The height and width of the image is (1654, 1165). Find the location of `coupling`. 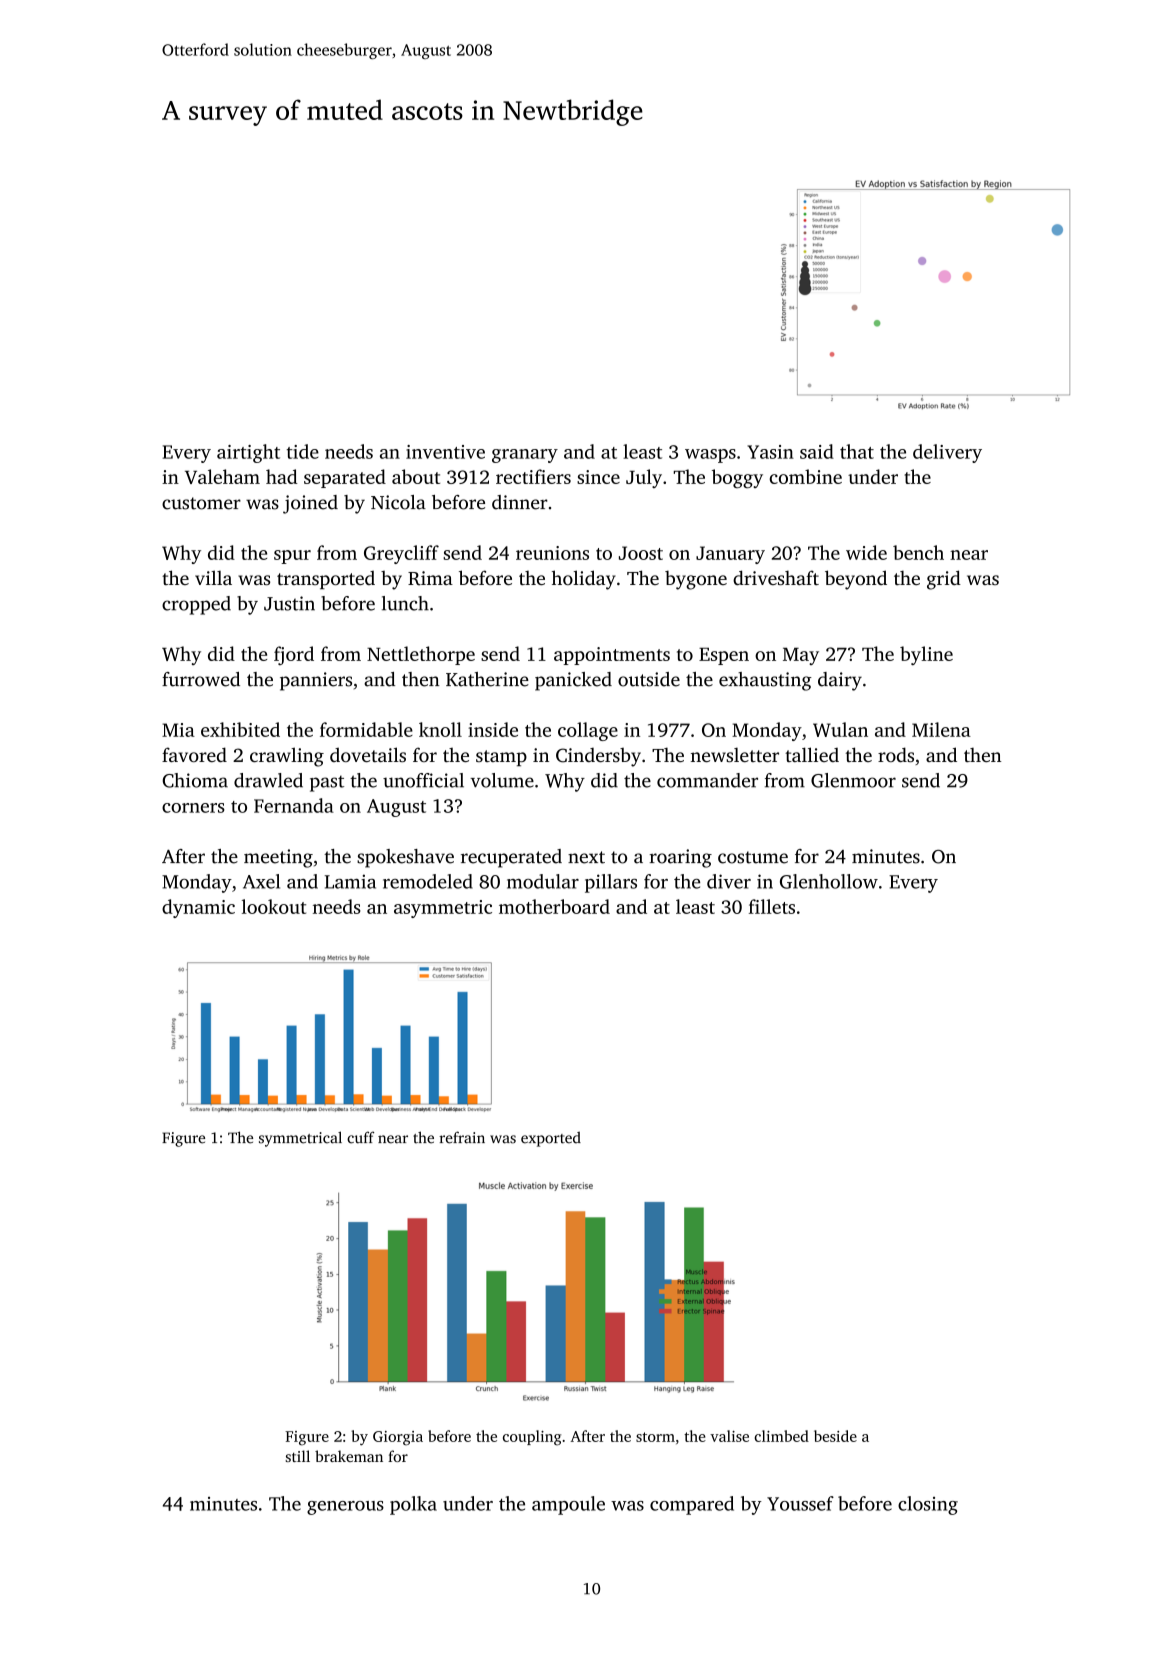

coupling is located at coordinates (532, 1438).
